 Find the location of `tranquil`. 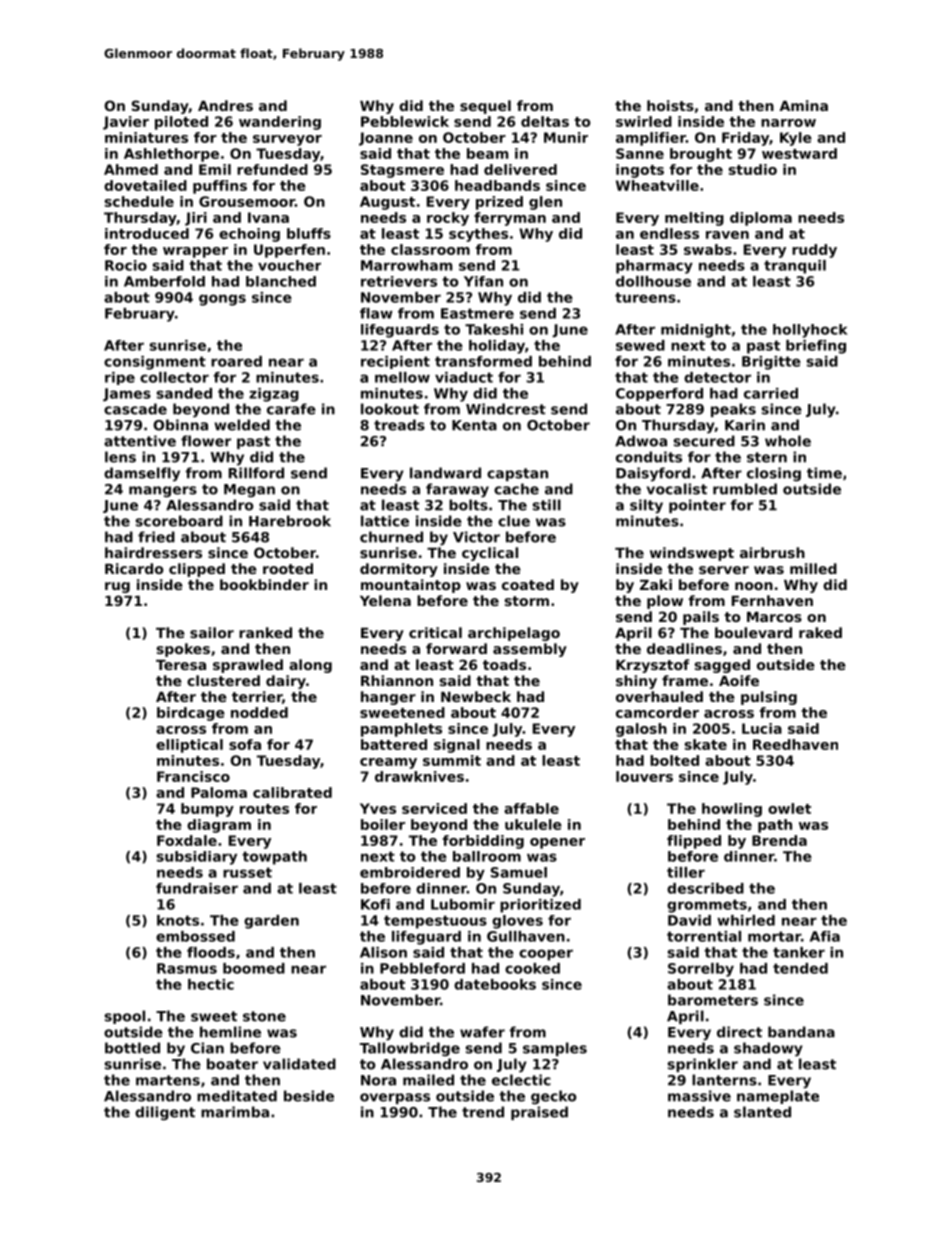

tranquil is located at coordinates (795, 267).
